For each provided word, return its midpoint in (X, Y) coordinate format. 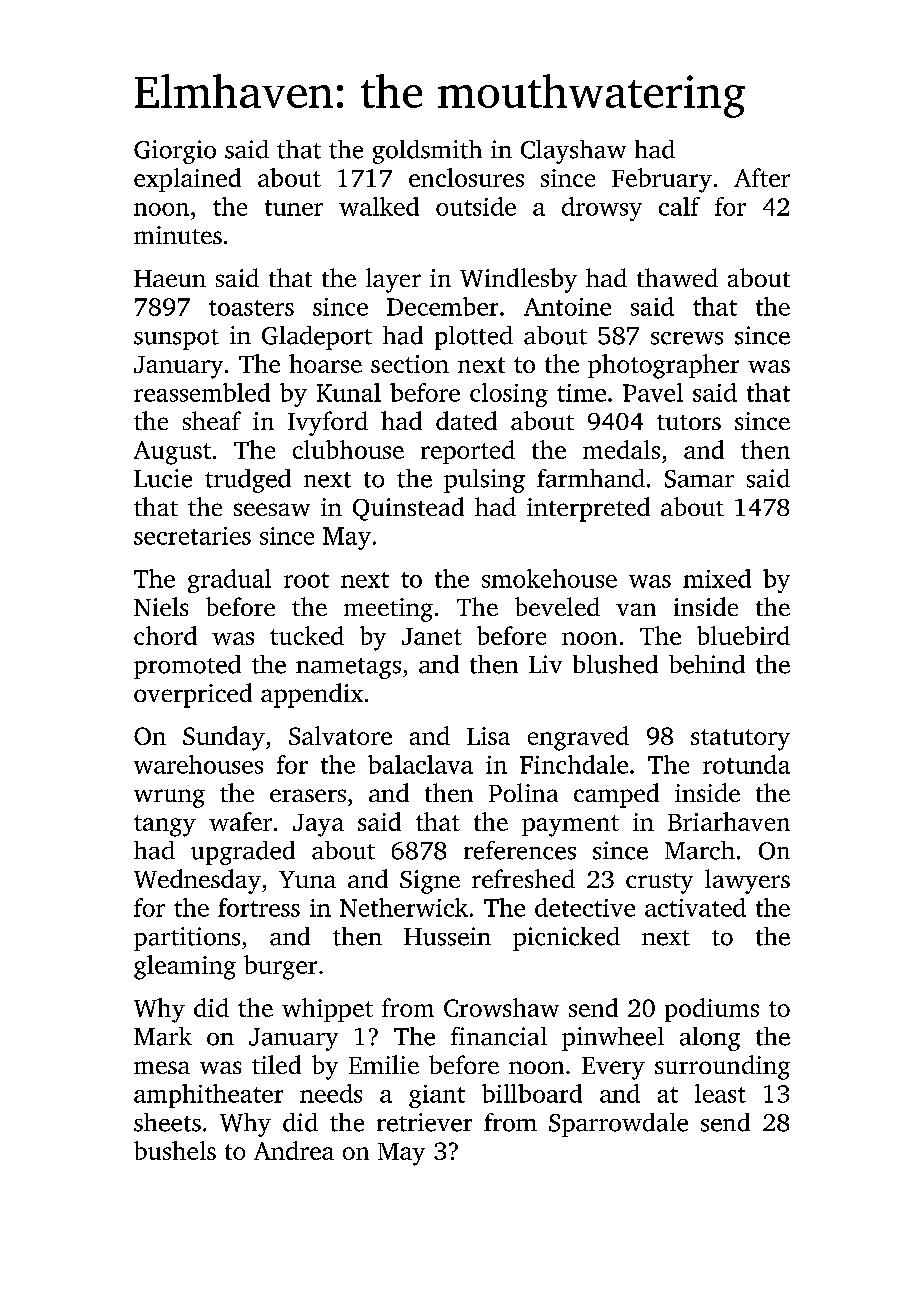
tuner (294, 208)
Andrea (294, 1150)
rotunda (746, 764)
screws (687, 338)
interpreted (588, 509)
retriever (424, 1122)
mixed (717, 578)
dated (466, 420)
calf (679, 206)
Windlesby (518, 280)
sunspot (176, 339)
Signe (430, 882)
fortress (259, 907)
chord (165, 635)
